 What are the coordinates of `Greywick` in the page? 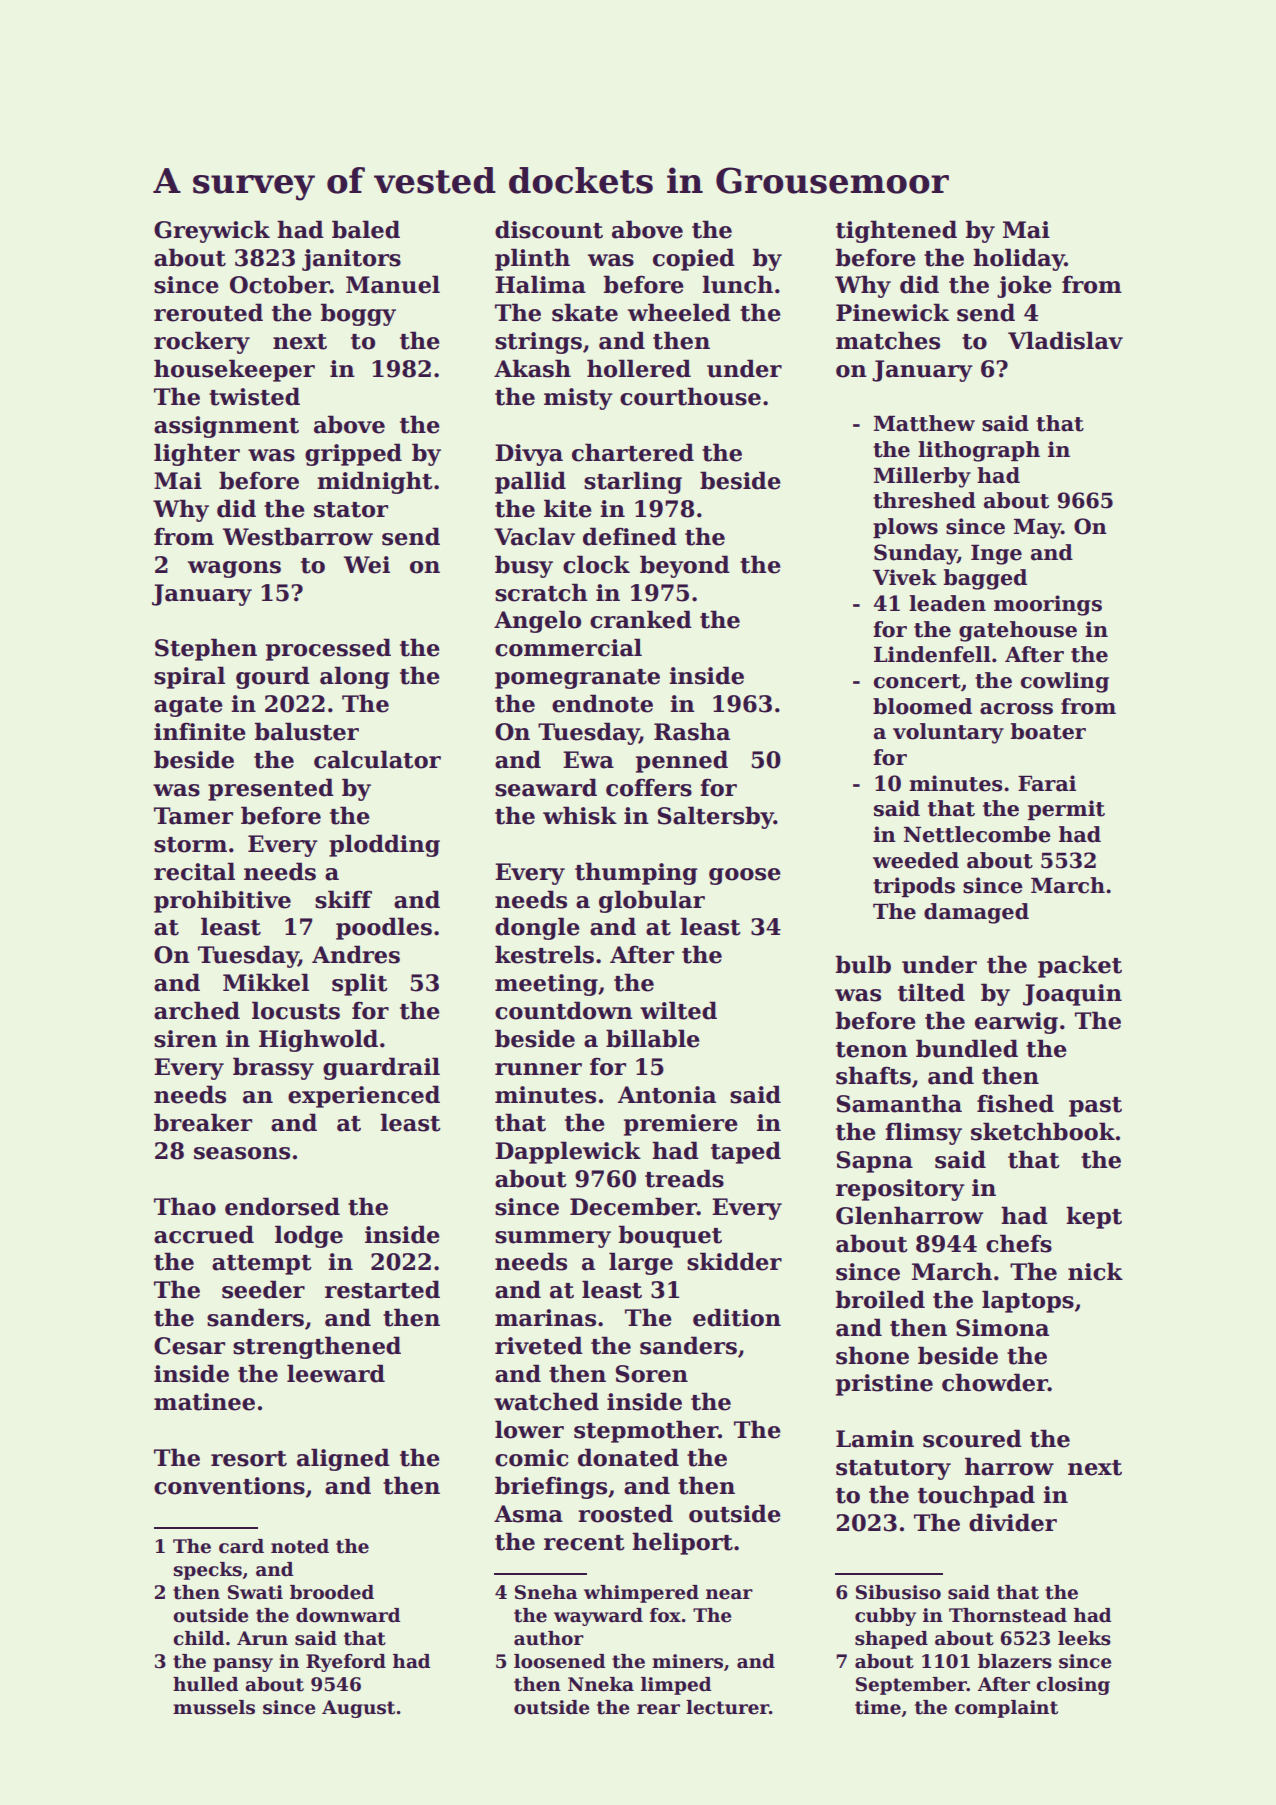 It's located at (212, 231).
